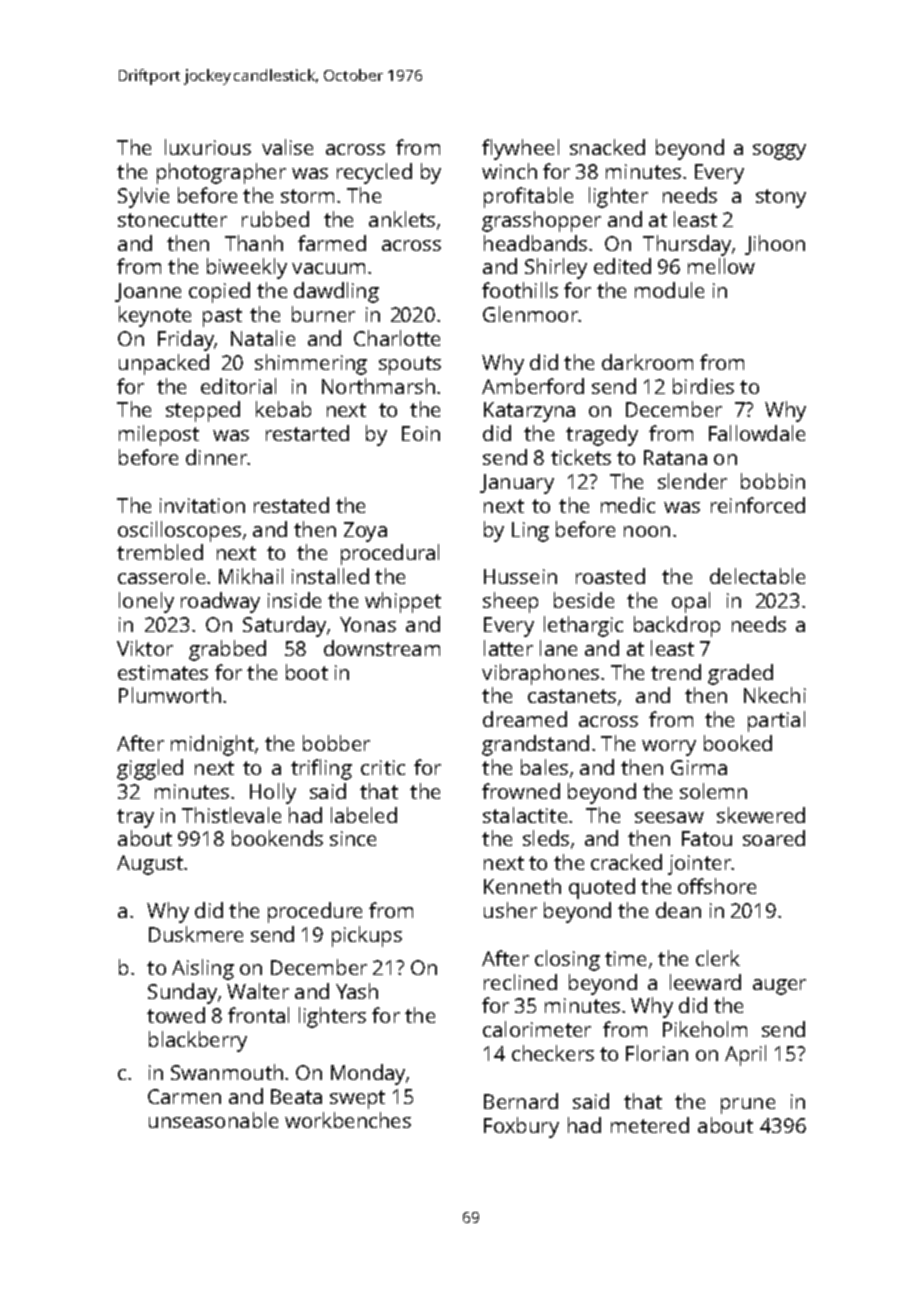 The width and height of the page is (924, 1311). Describe the element at coordinates (172, 220) in the page. I see `stonecutter` at that location.
